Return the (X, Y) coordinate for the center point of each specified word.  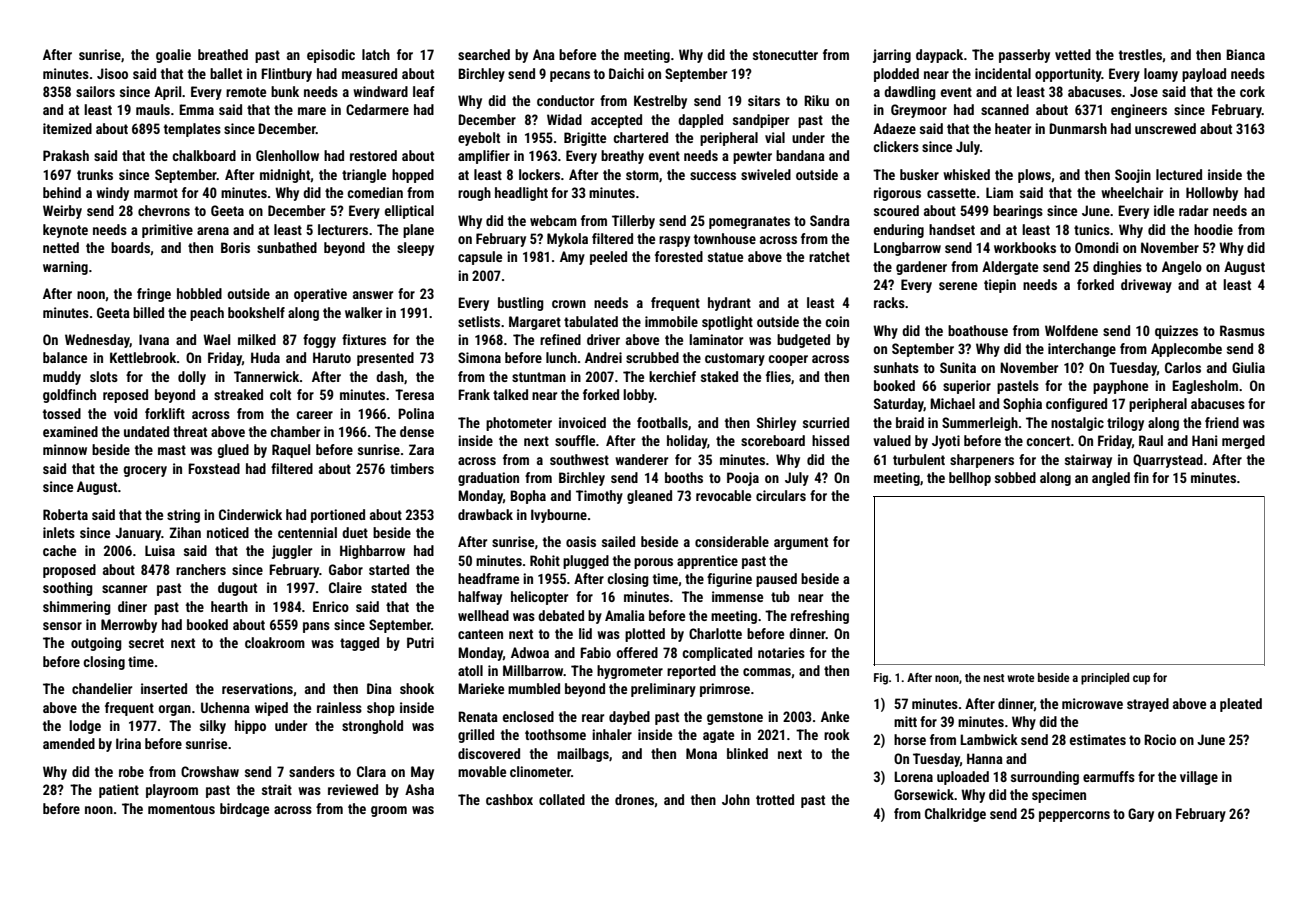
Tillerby (633, 222)
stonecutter (785, 55)
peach (207, 314)
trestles (1140, 54)
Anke (835, 716)
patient (119, 791)
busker (919, 174)
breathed (223, 54)
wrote (1021, 678)
